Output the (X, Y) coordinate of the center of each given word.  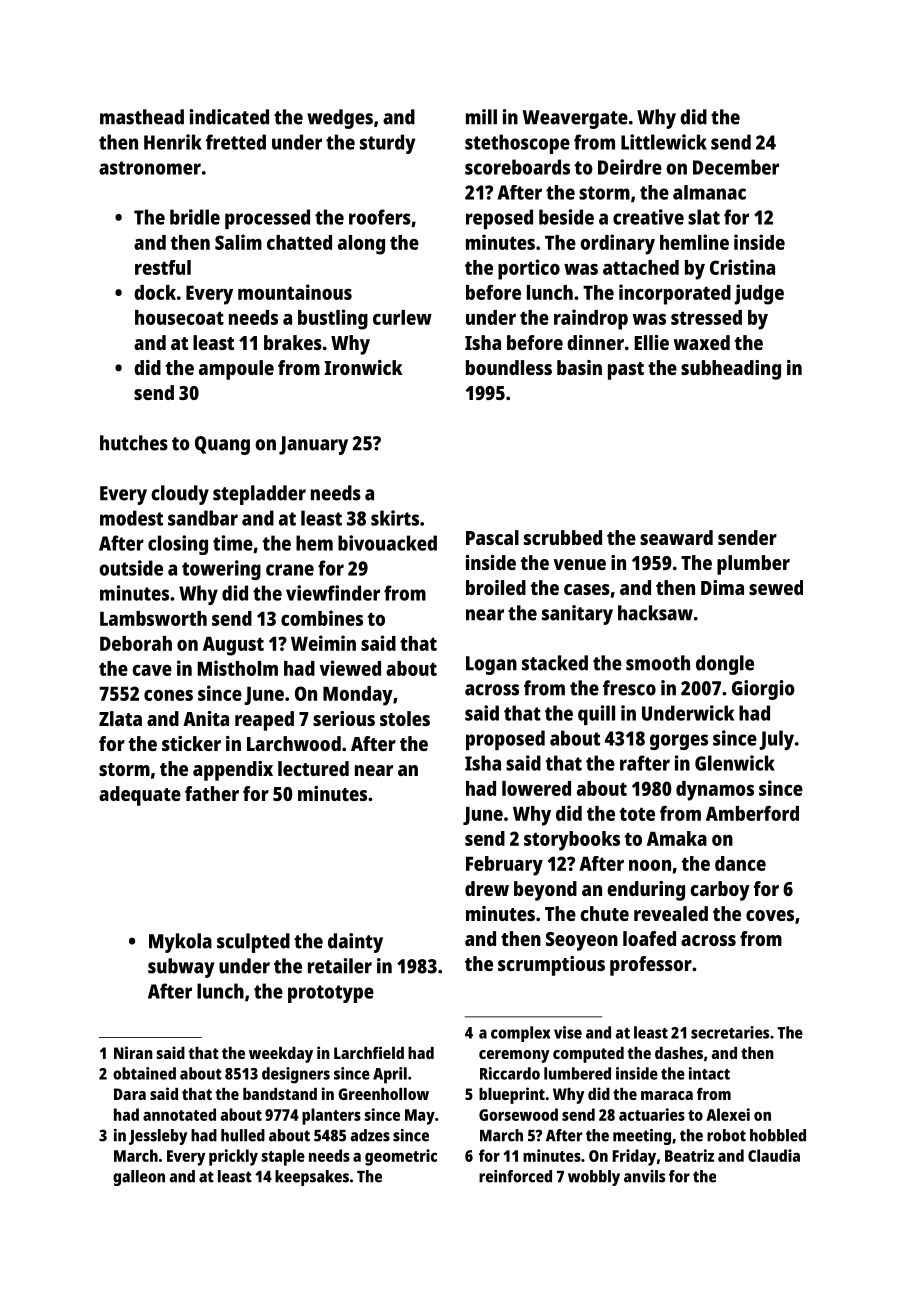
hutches (134, 443)
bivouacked (387, 543)
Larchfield (369, 1052)
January (313, 445)
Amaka (677, 838)
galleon (139, 1178)
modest (131, 518)
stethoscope (517, 144)
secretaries (730, 1032)
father (212, 793)
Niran (133, 1052)
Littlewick (664, 142)
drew (487, 888)
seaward (676, 537)
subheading (731, 370)
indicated (229, 117)
